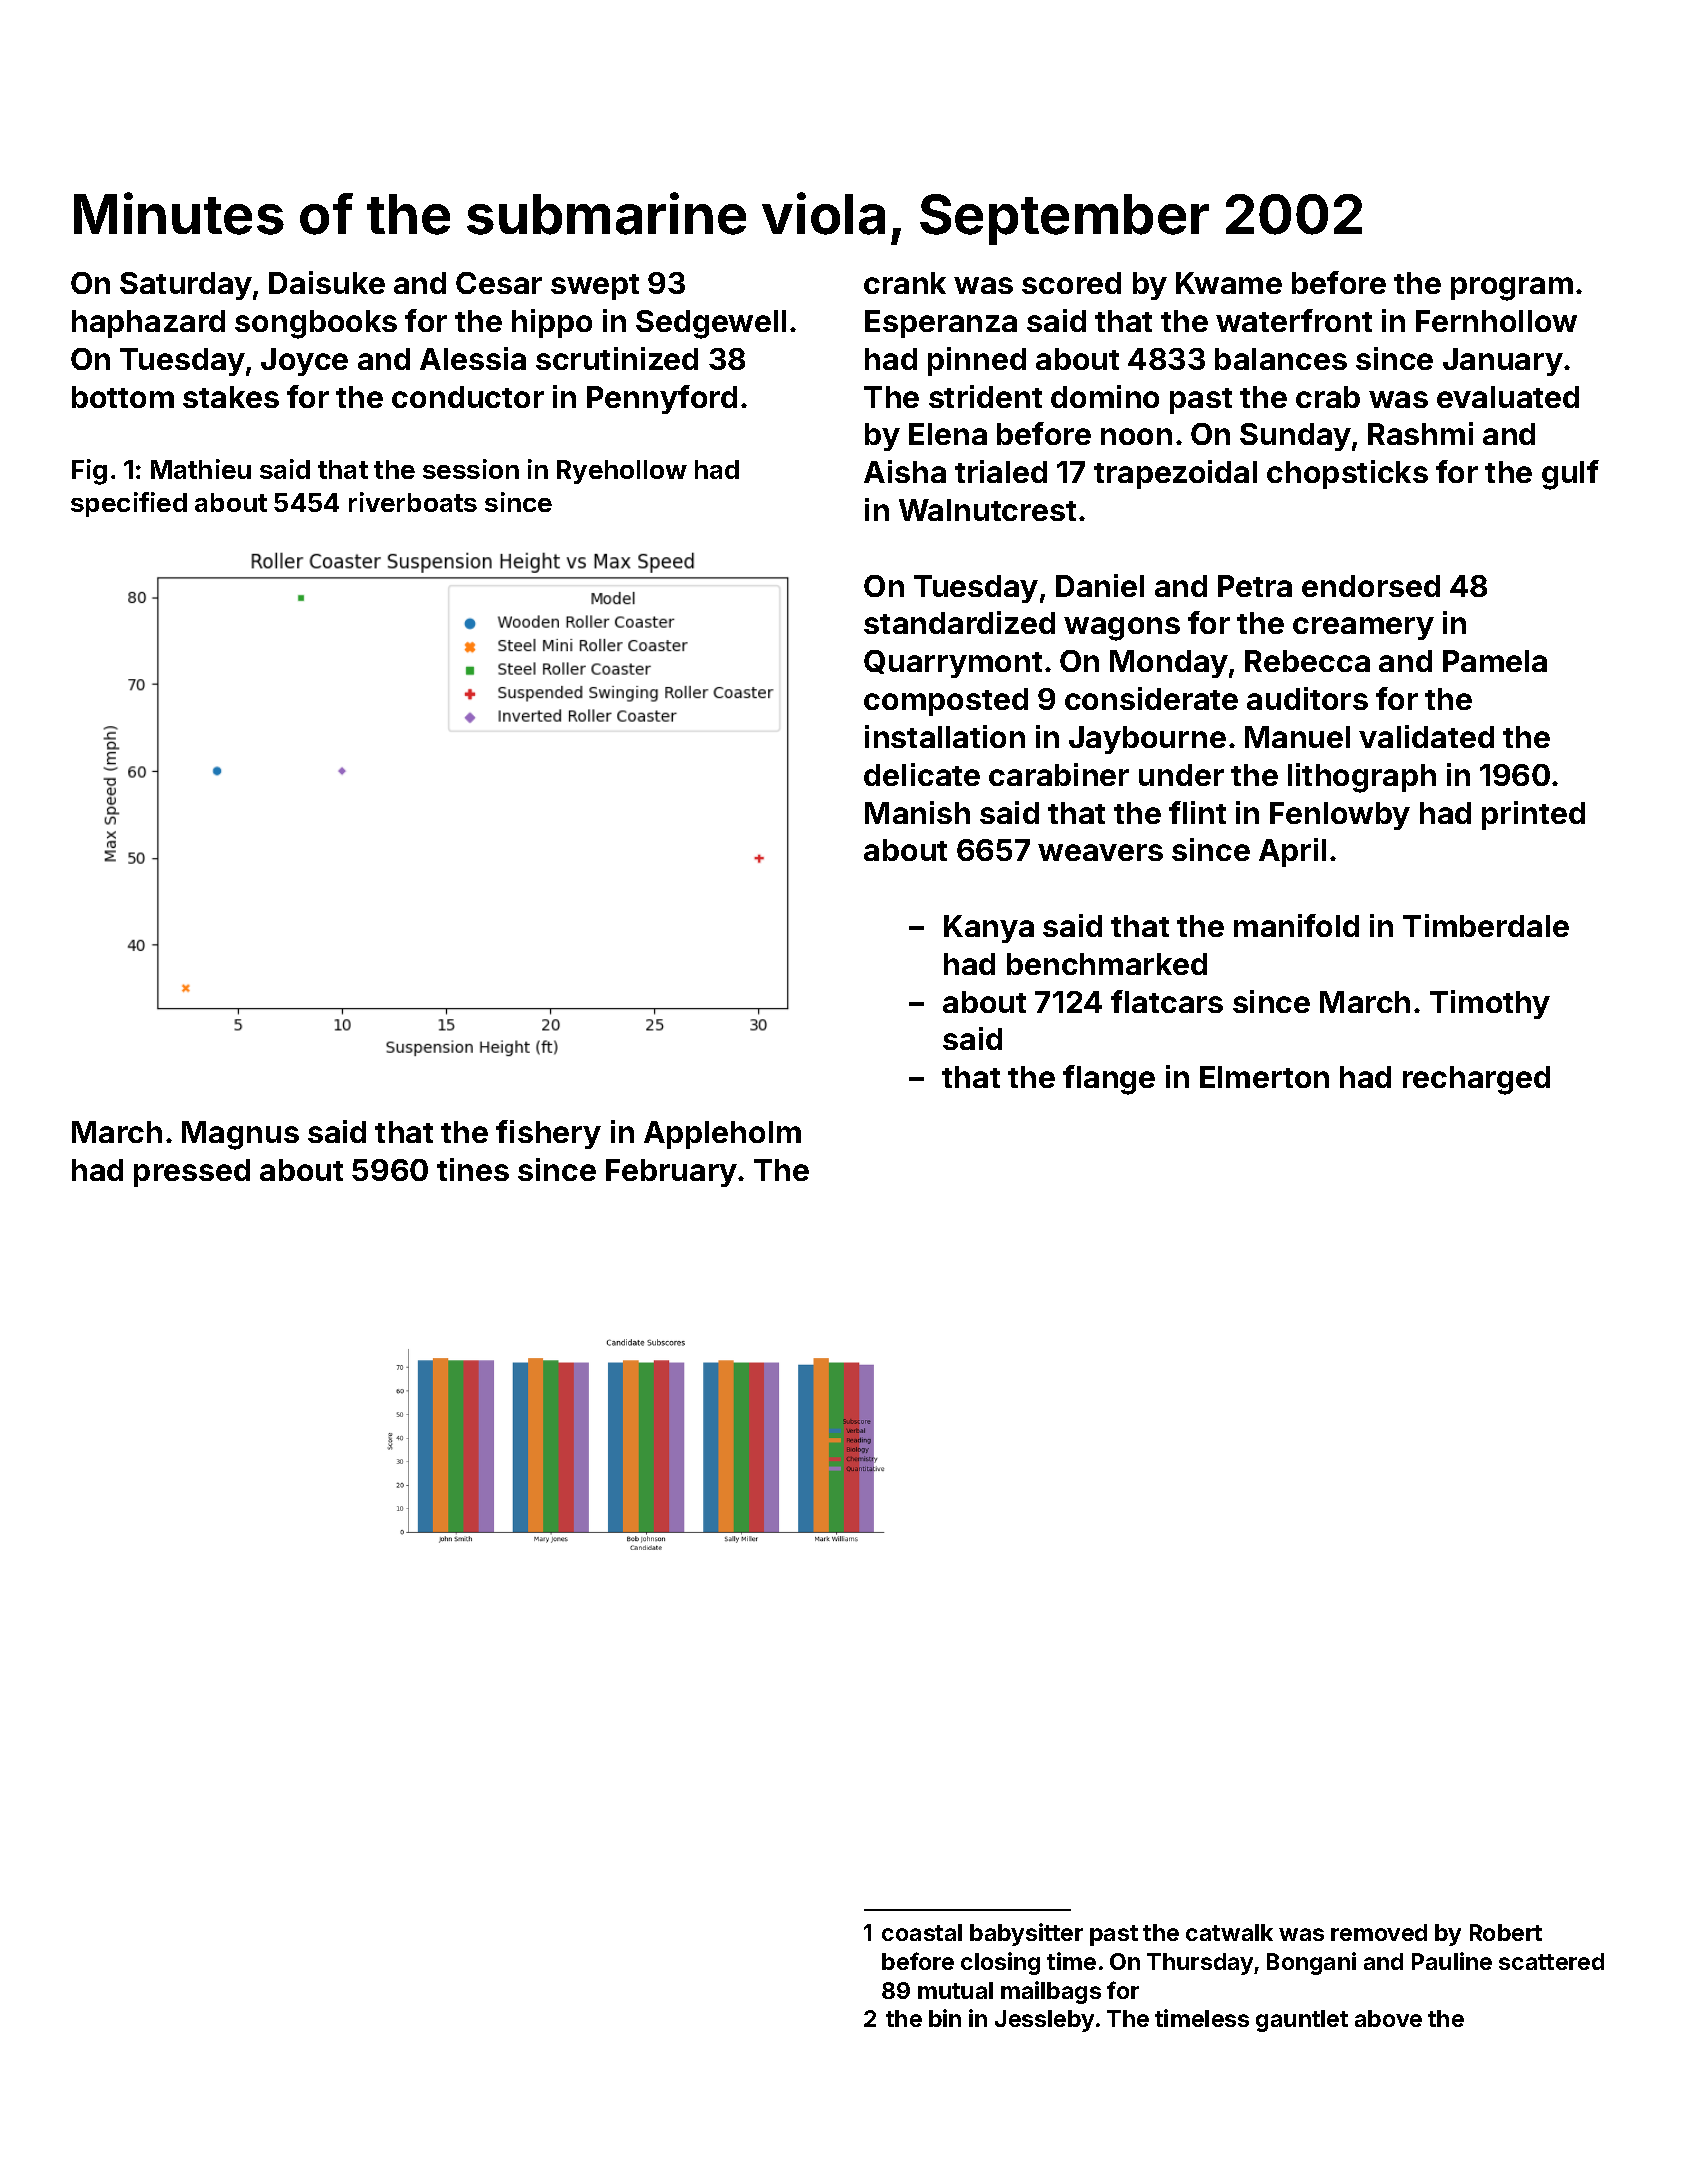  I want to click on Quarrymont, so click(953, 664).
